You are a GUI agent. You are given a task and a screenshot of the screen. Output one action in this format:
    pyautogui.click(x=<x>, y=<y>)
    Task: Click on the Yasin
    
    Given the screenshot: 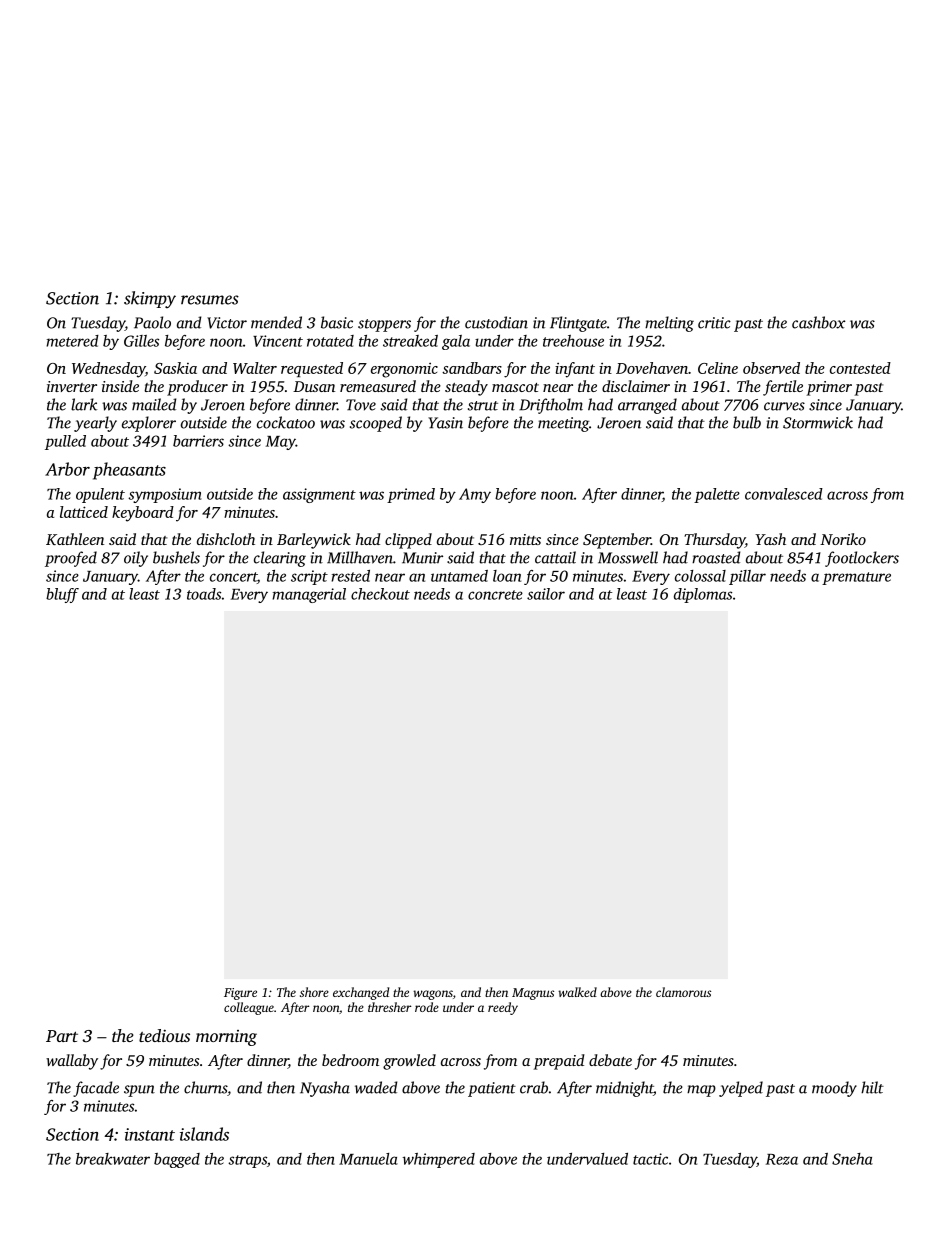 What is the action you would take?
    pyautogui.click(x=445, y=423)
